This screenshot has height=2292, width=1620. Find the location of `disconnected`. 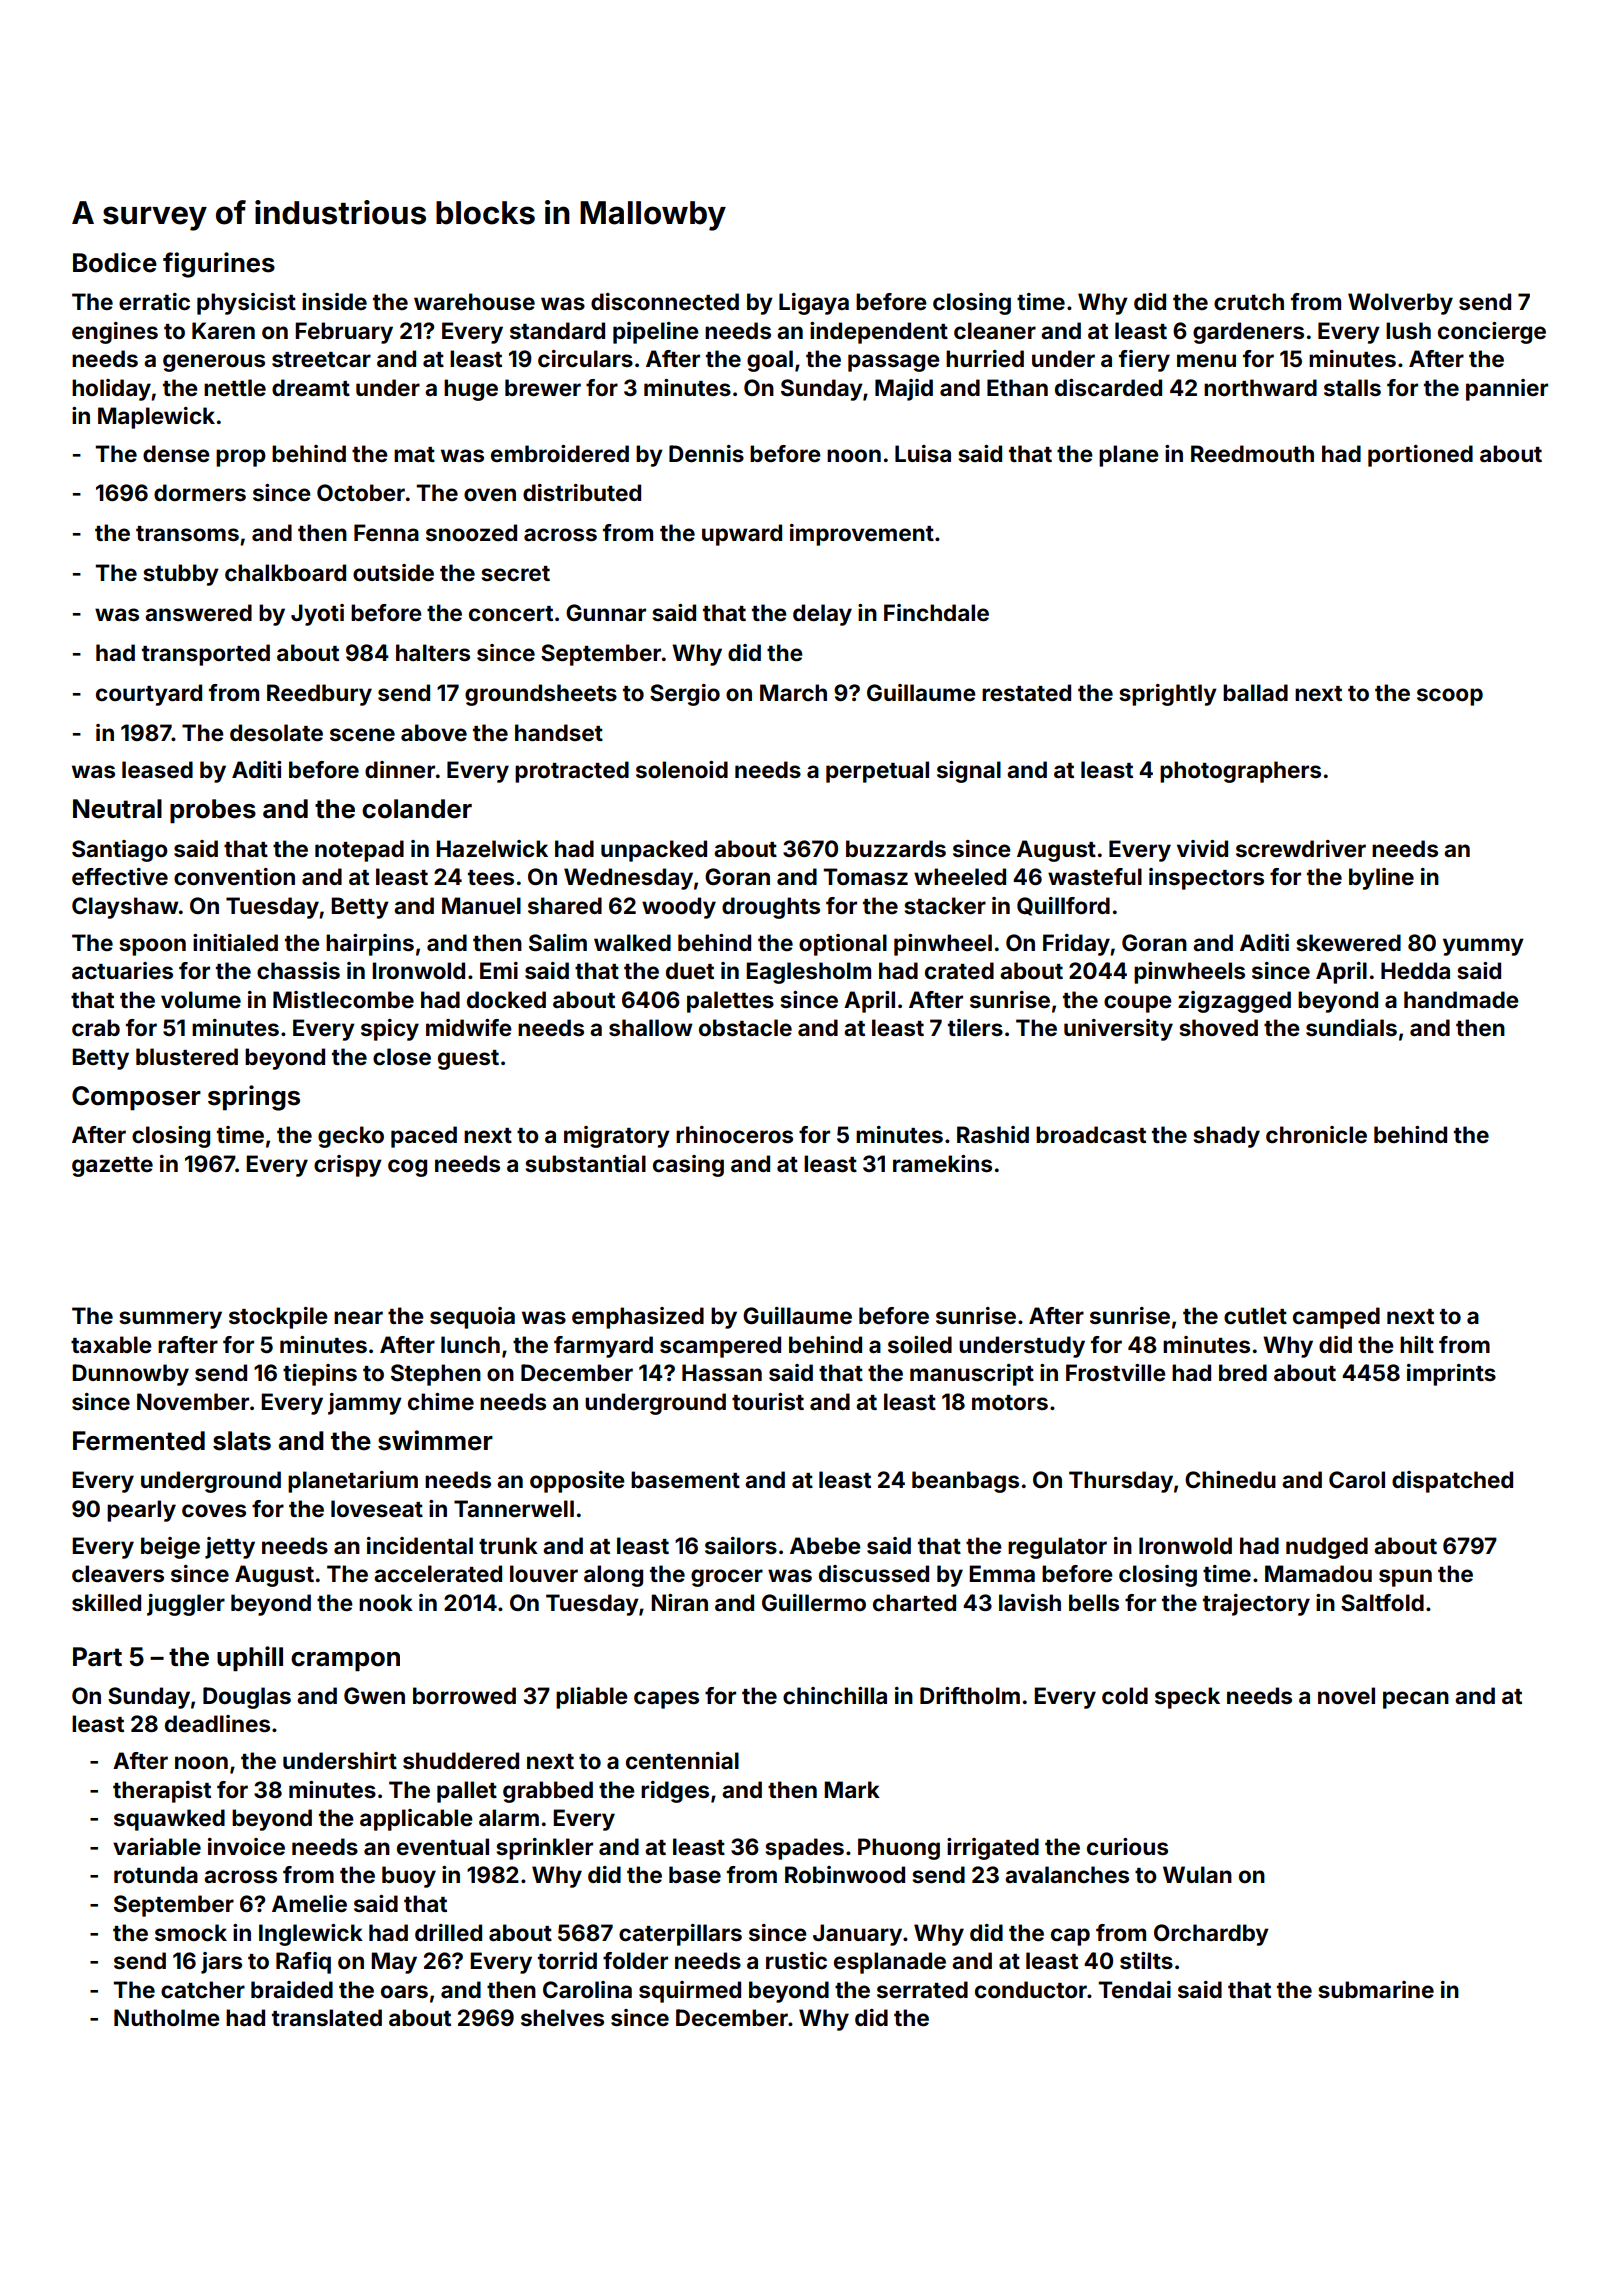

disconnected is located at coordinates (665, 301).
